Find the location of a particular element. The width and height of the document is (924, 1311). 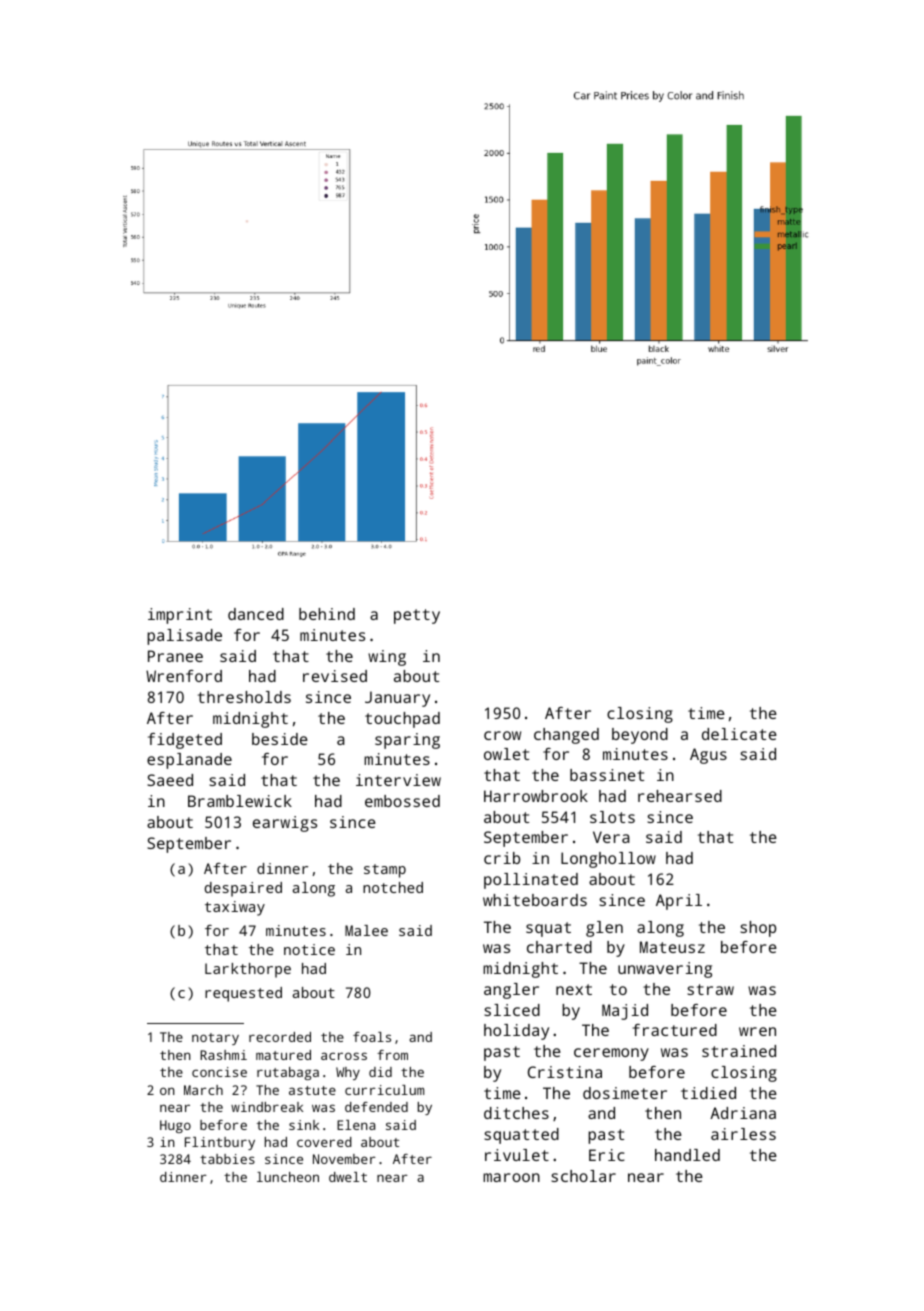

touchpad is located at coordinates (402, 720).
